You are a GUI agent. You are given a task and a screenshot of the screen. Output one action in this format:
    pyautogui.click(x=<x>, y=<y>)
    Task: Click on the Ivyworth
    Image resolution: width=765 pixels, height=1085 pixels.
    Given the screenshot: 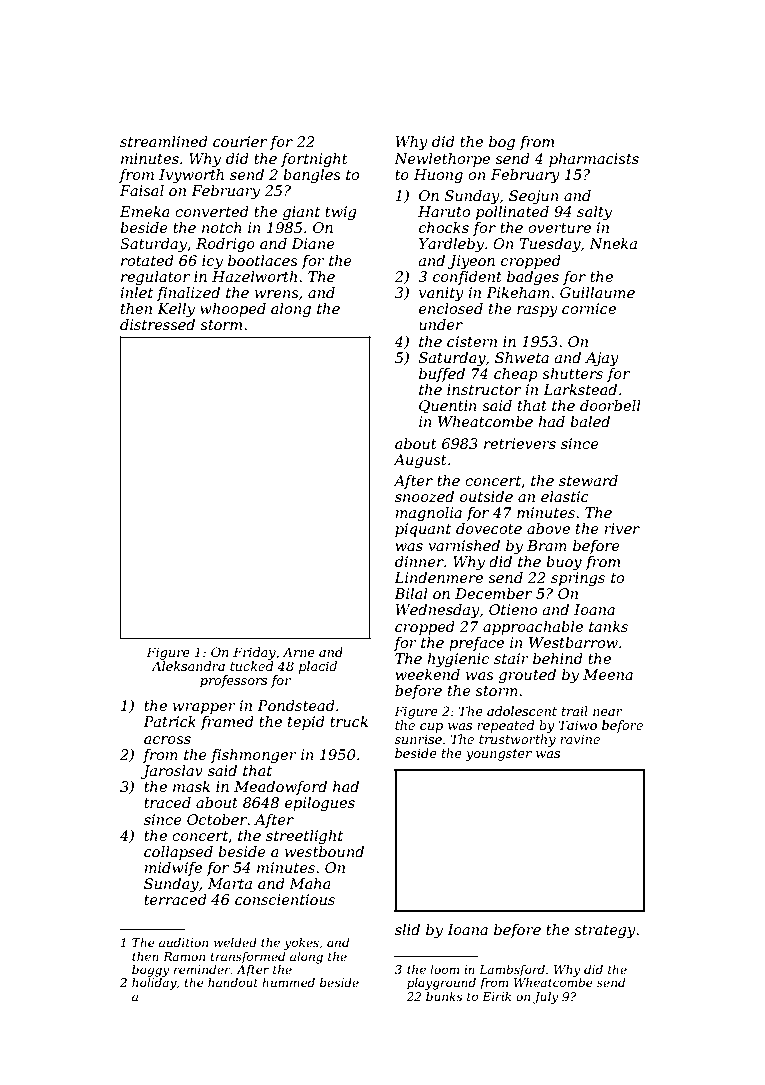 What is the action you would take?
    pyautogui.click(x=191, y=176)
